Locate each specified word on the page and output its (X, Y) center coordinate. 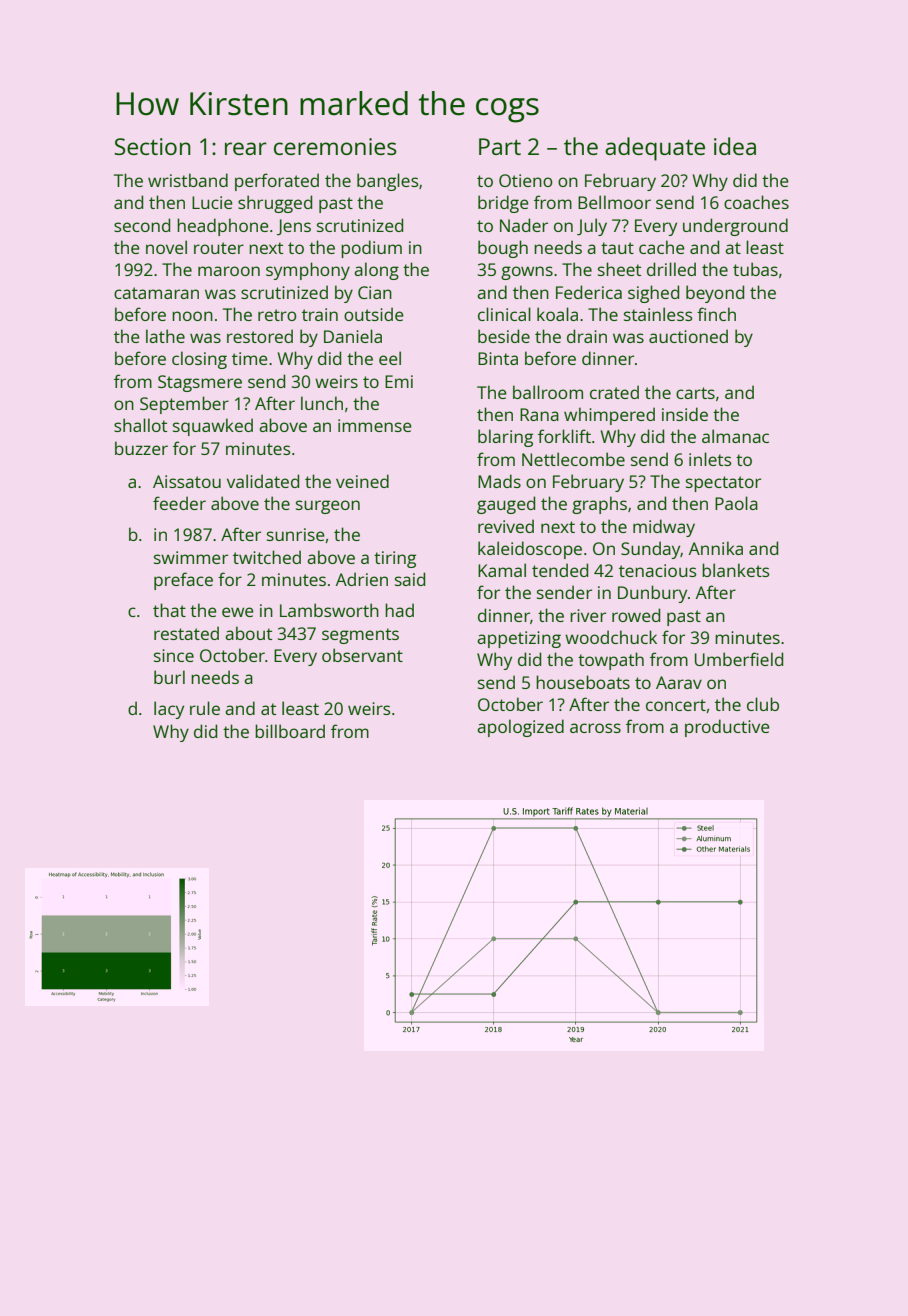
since (174, 655)
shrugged (275, 204)
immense (375, 425)
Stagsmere (200, 383)
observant (362, 655)
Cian (375, 292)
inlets (710, 459)
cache (662, 247)
